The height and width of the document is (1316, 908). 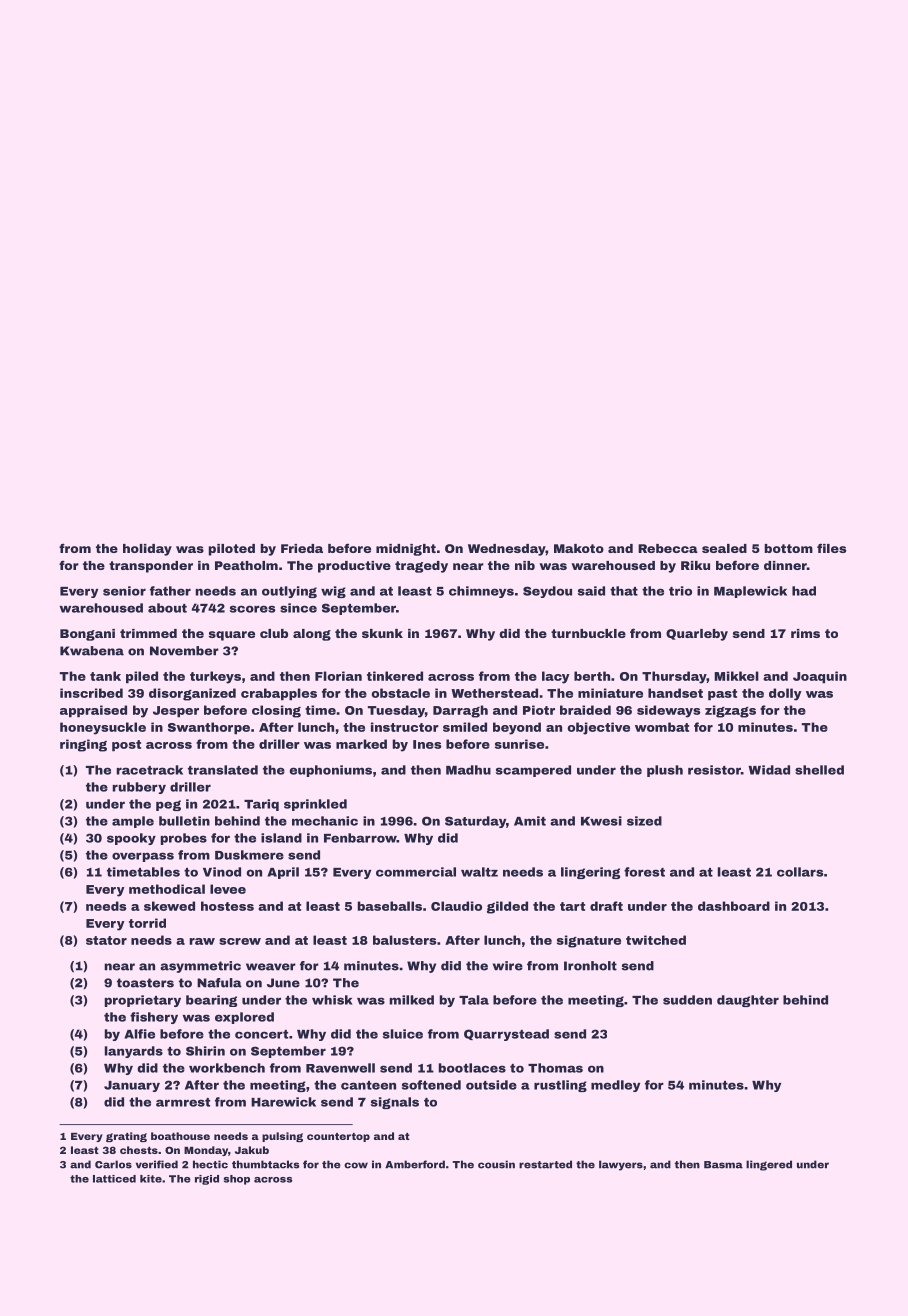 What do you see at coordinates (103, 728) in the document?
I see `honeysuckle` at bounding box center [103, 728].
